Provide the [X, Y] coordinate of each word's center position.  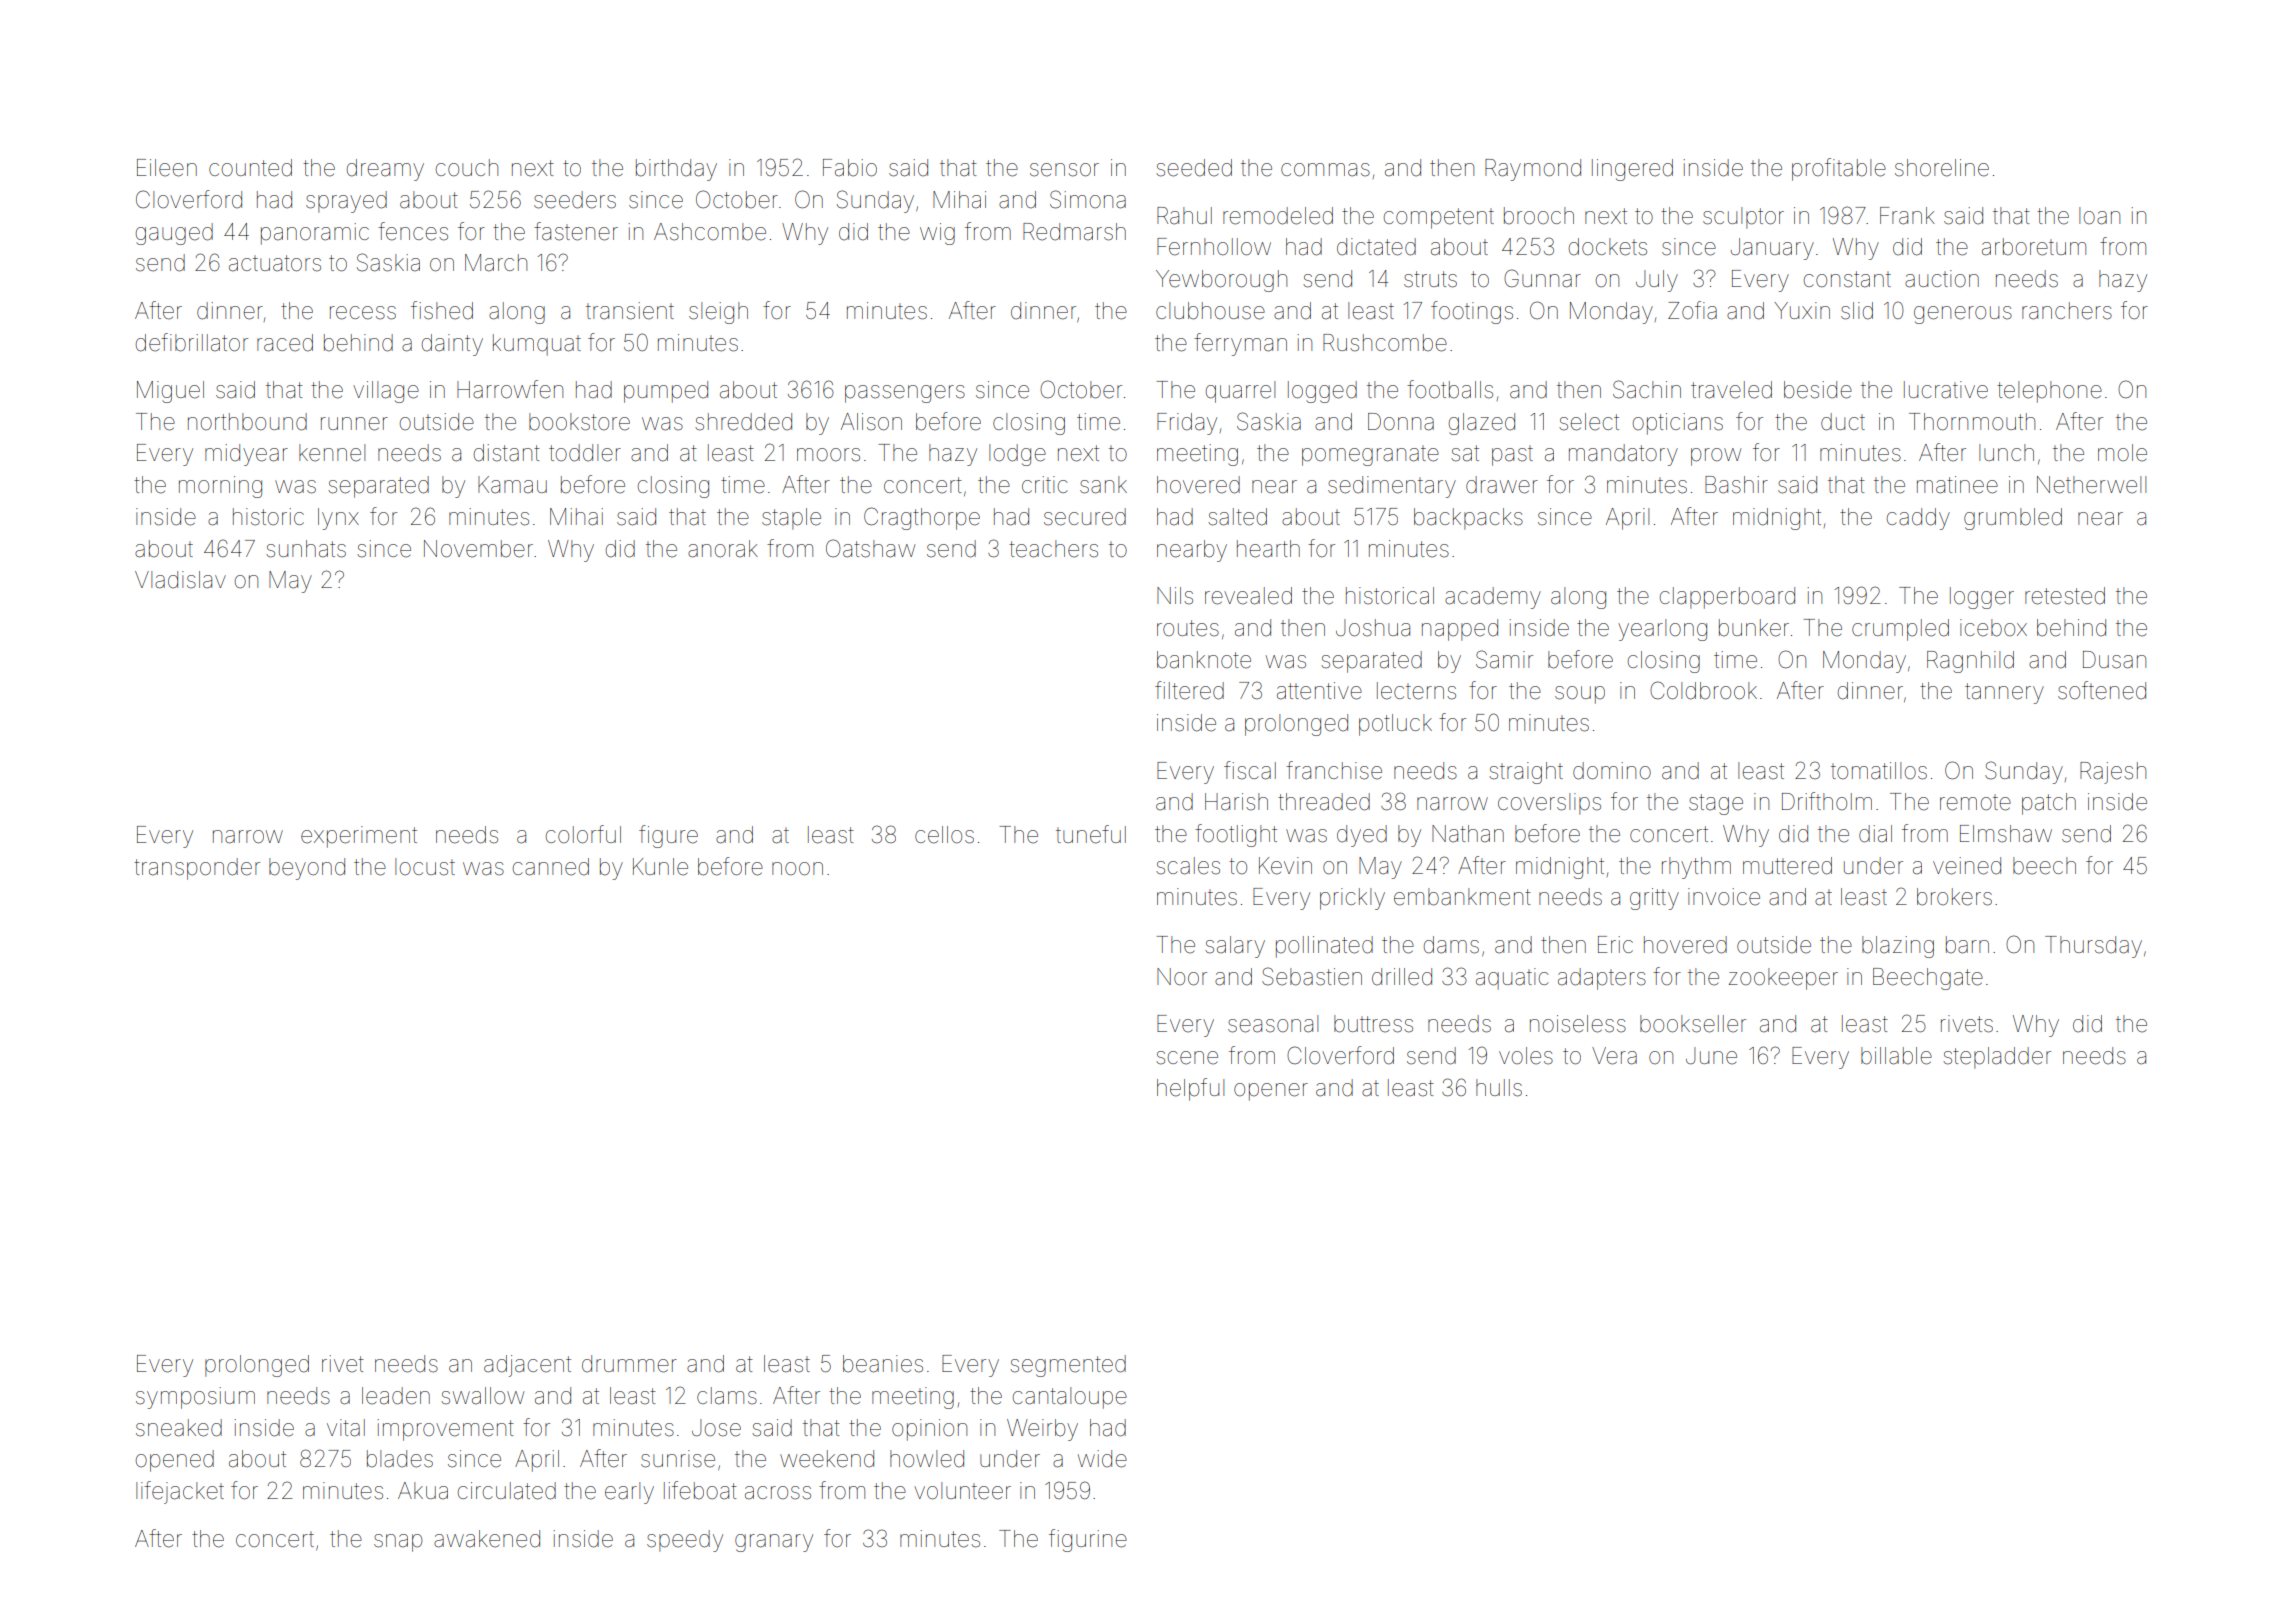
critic [1045, 484]
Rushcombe [1385, 343]
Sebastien [1312, 976]
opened [175, 1461]
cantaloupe [1070, 1398]
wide [1102, 1459]
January [1772, 249]
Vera [1614, 1056]
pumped [666, 392]
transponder [197, 869]
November [478, 549]
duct [1843, 422]
